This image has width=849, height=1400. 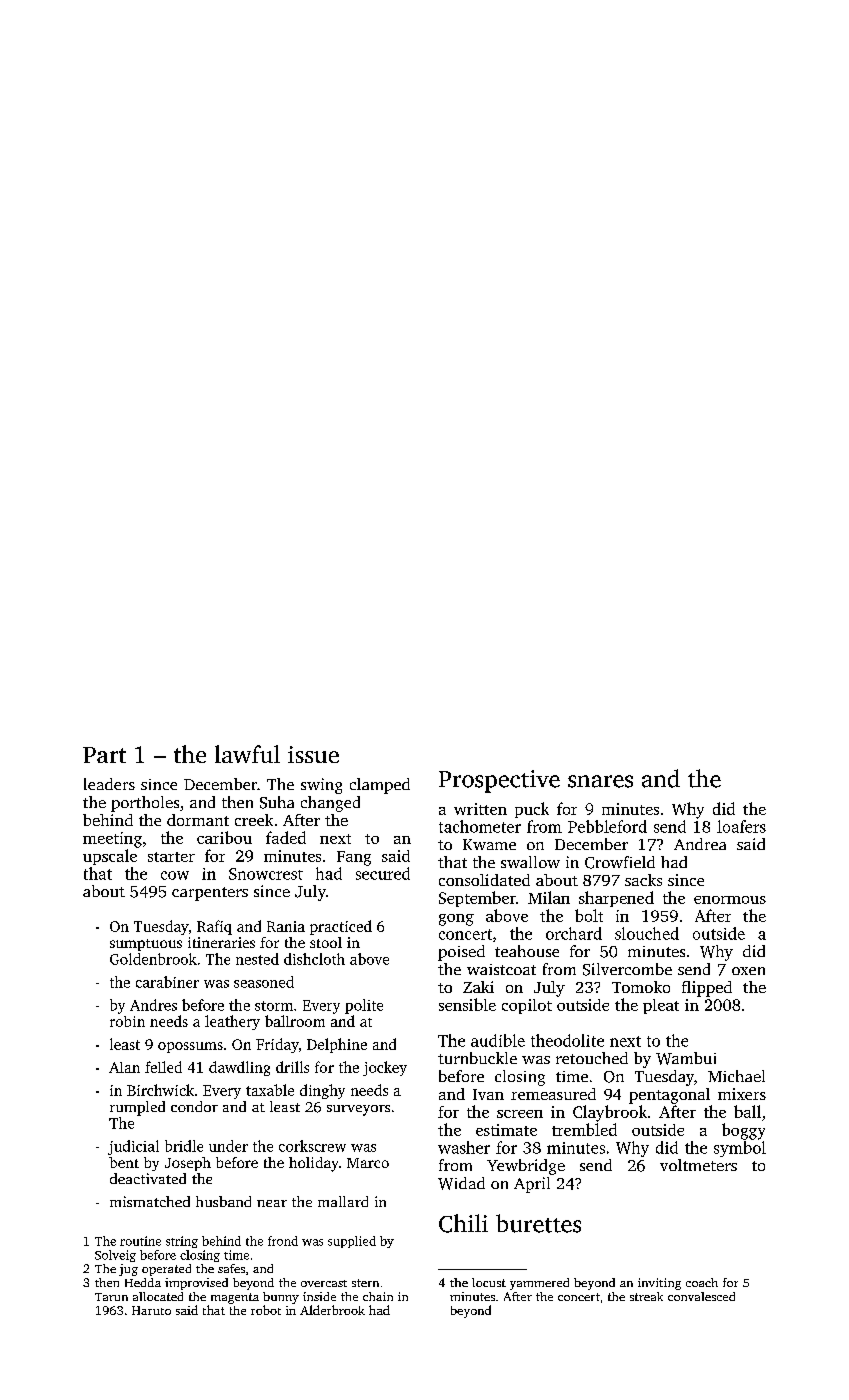 I want to click on oxen, so click(x=748, y=971).
